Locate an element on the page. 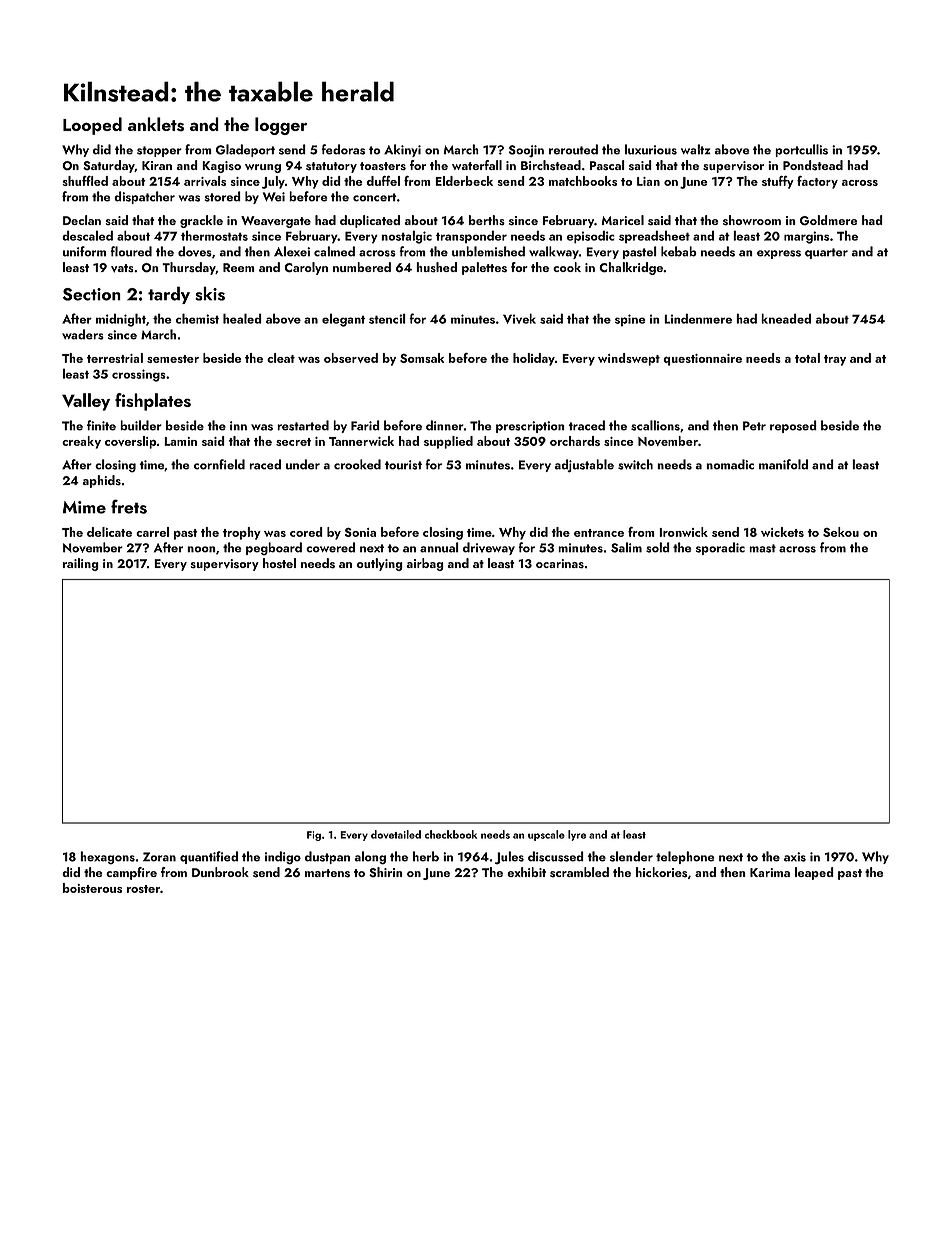 The height and width of the page is (1233, 952). hexagons is located at coordinates (107, 857).
